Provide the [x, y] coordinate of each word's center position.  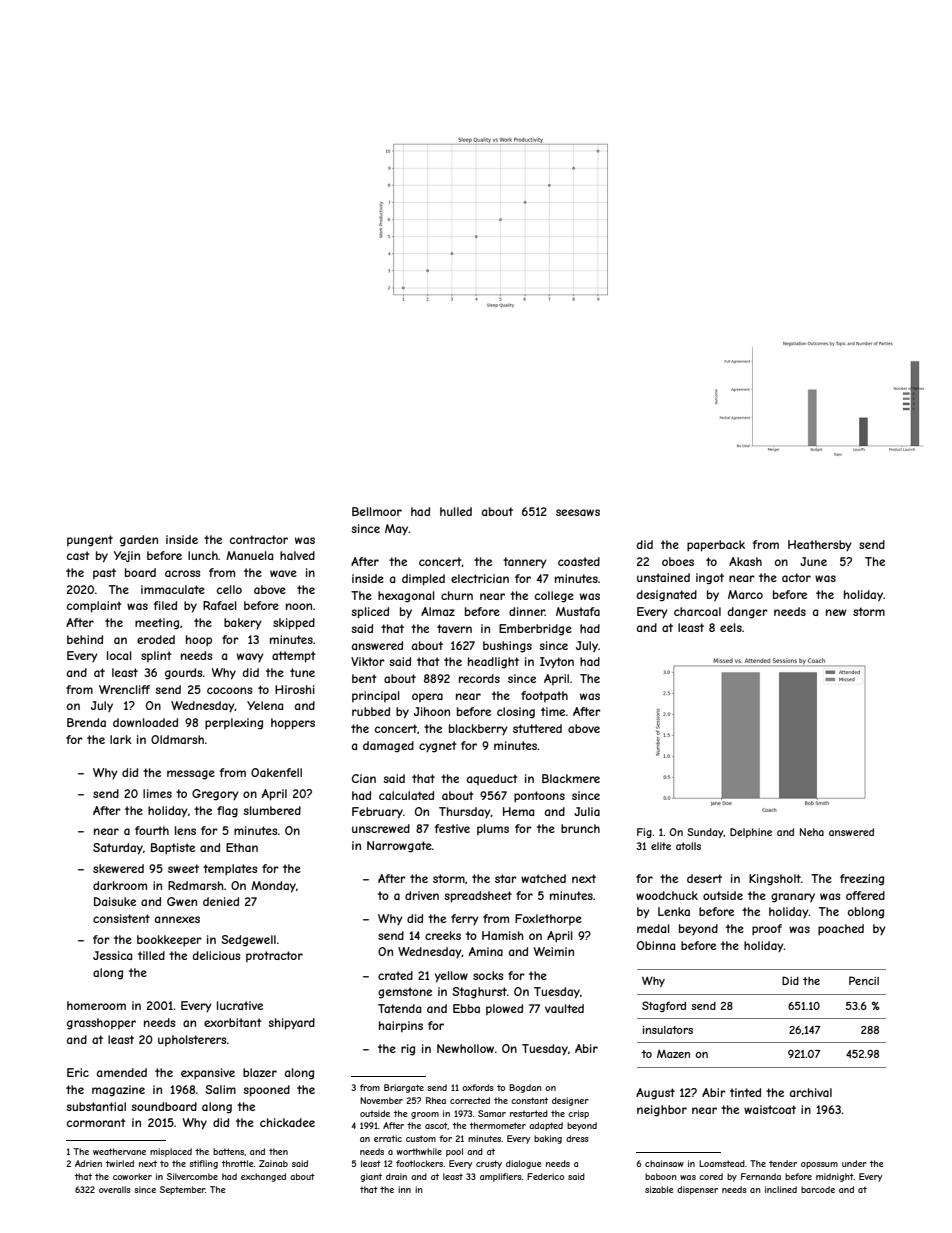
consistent [121, 918]
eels [731, 627]
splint [156, 656]
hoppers [293, 724]
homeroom [96, 1005]
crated [395, 975]
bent [364, 678]
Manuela [249, 555]
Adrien [88, 1163]
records [479, 678]
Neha [812, 832]
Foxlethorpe [548, 919]
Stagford [664, 1006]
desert [704, 878]
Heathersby [820, 546]
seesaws [578, 512]
